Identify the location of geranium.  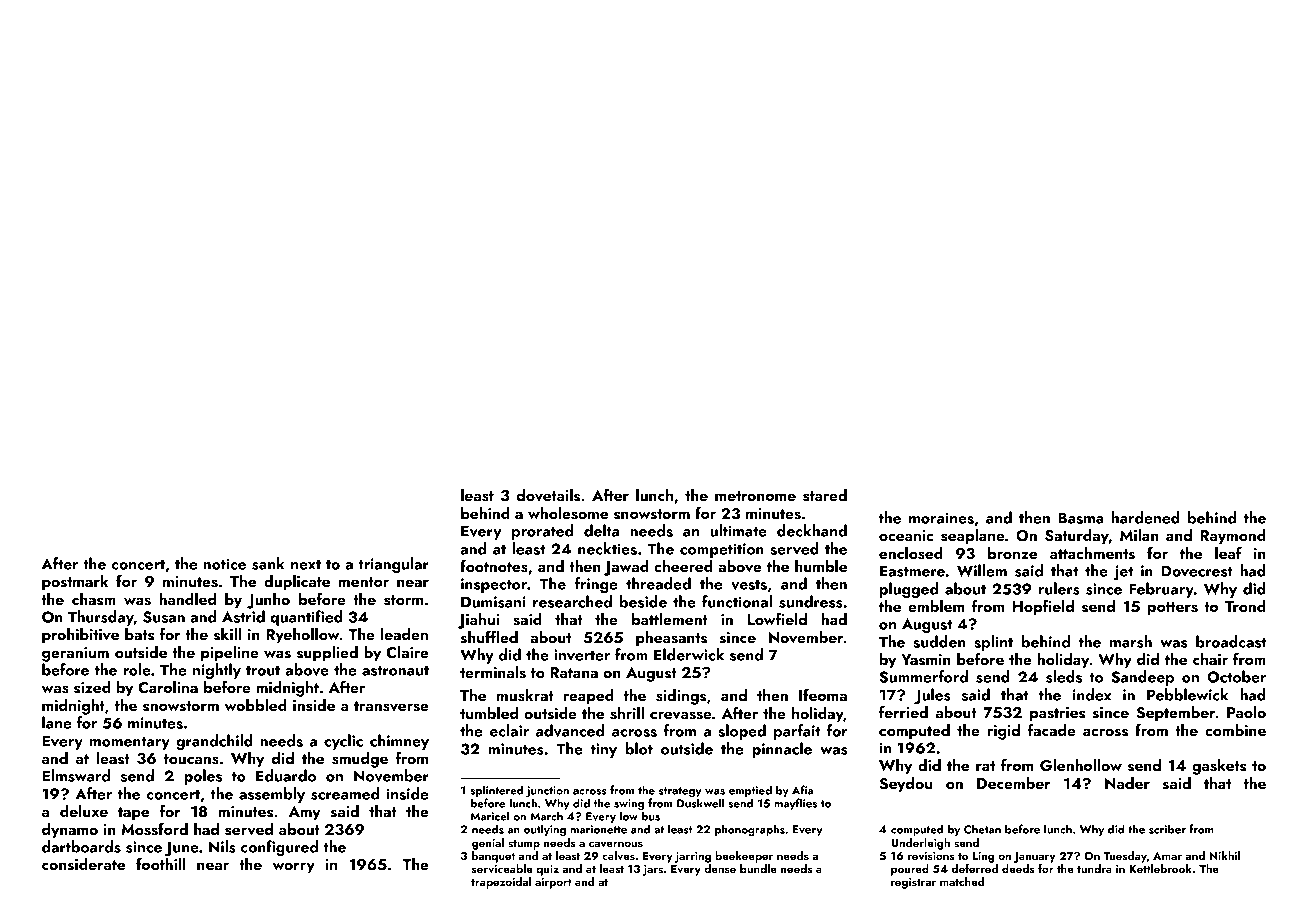
(75, 654).
